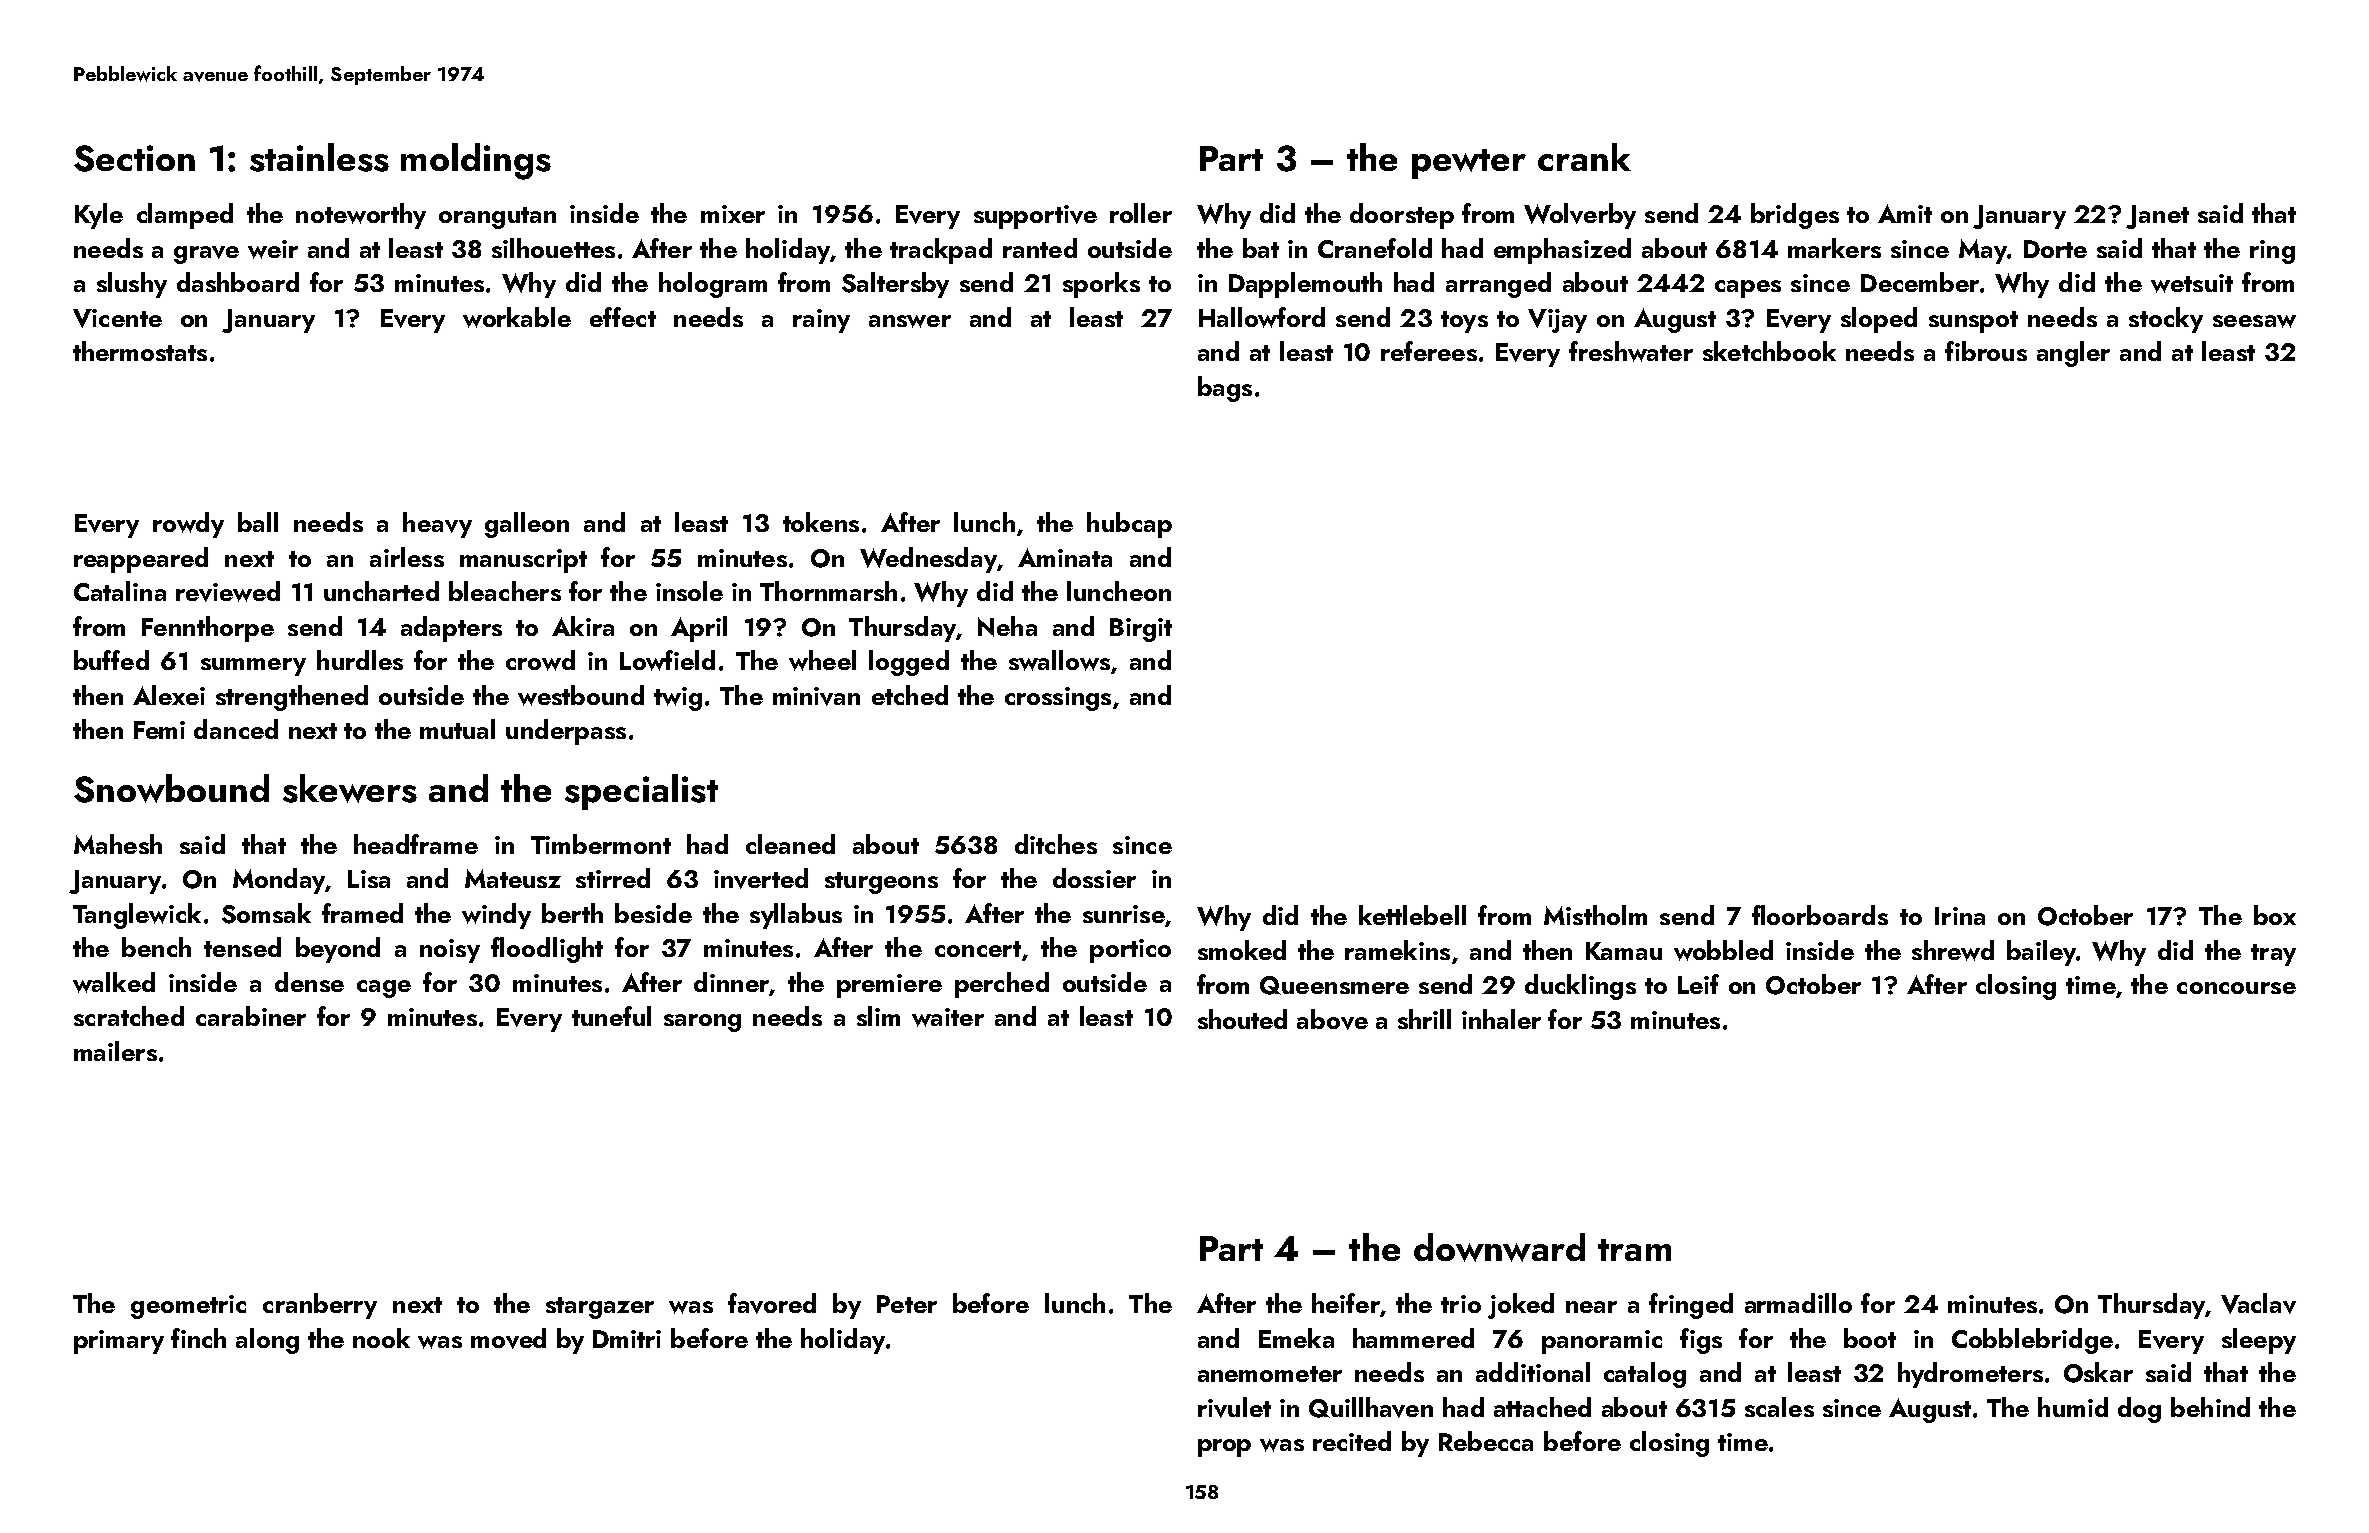 The width and height of the document is (2369, 1533). I want to click on Peter, so click(907, 1304).
